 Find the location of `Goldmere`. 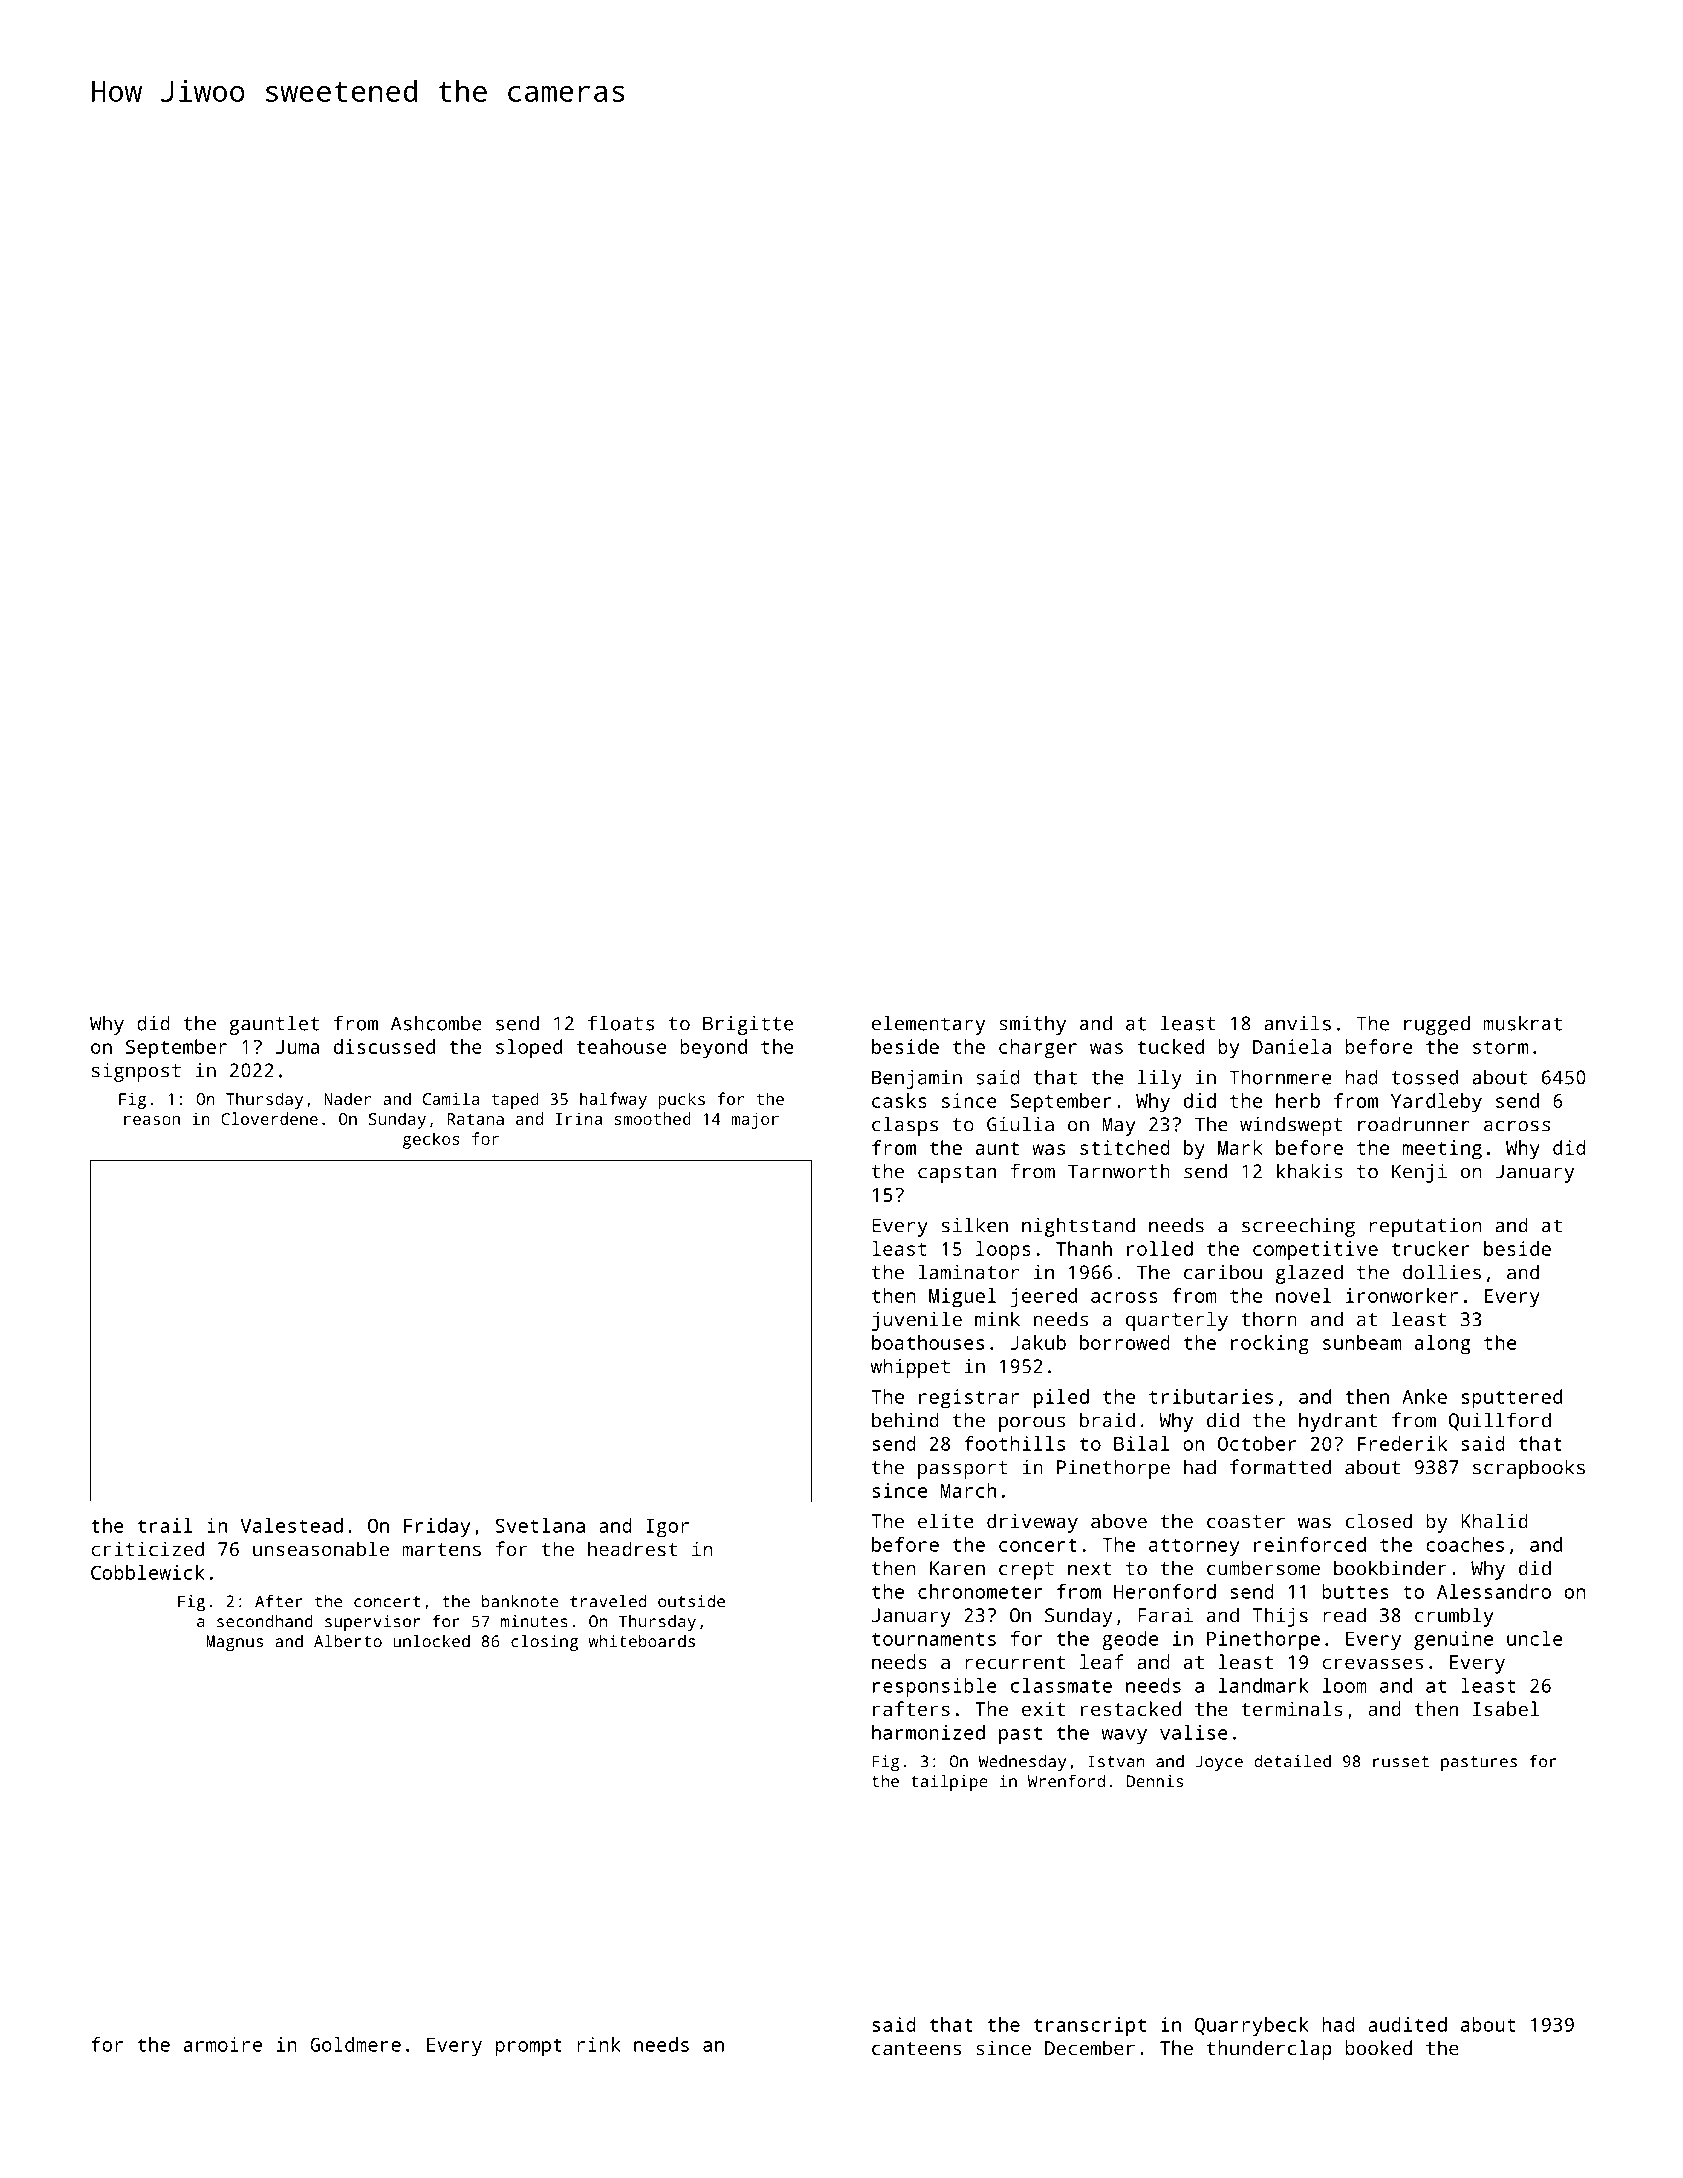

Goldmere is located at coordinates (355, 2044).
